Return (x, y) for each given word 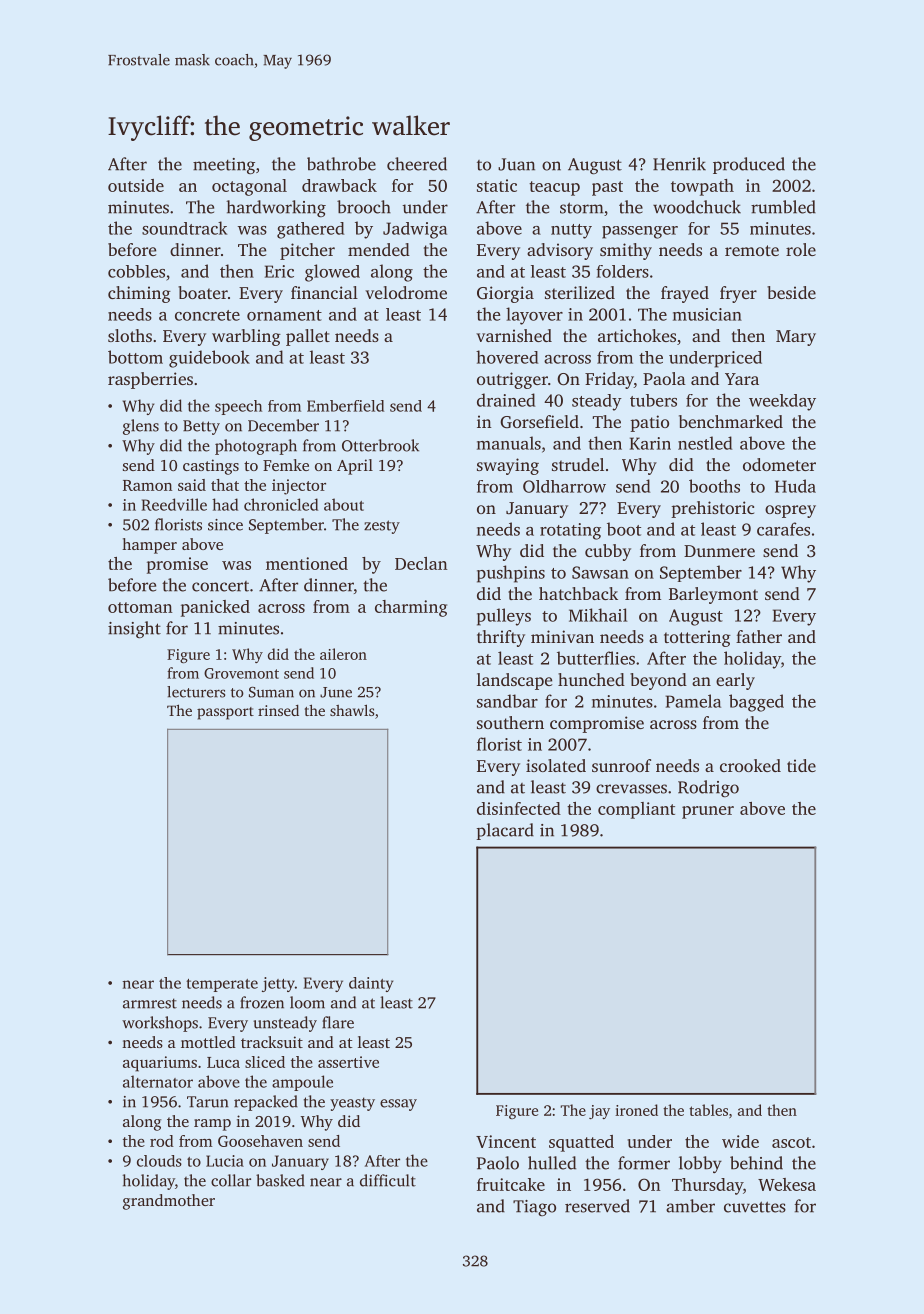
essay (398, 1105)
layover (534, 316)
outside (136, 185)
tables (708, 1110)
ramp (212, 1125)
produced (749, 165)
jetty (278, 984)
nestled (705, 443)
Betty (201, 427)
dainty (371, 984)
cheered (417, 164)
